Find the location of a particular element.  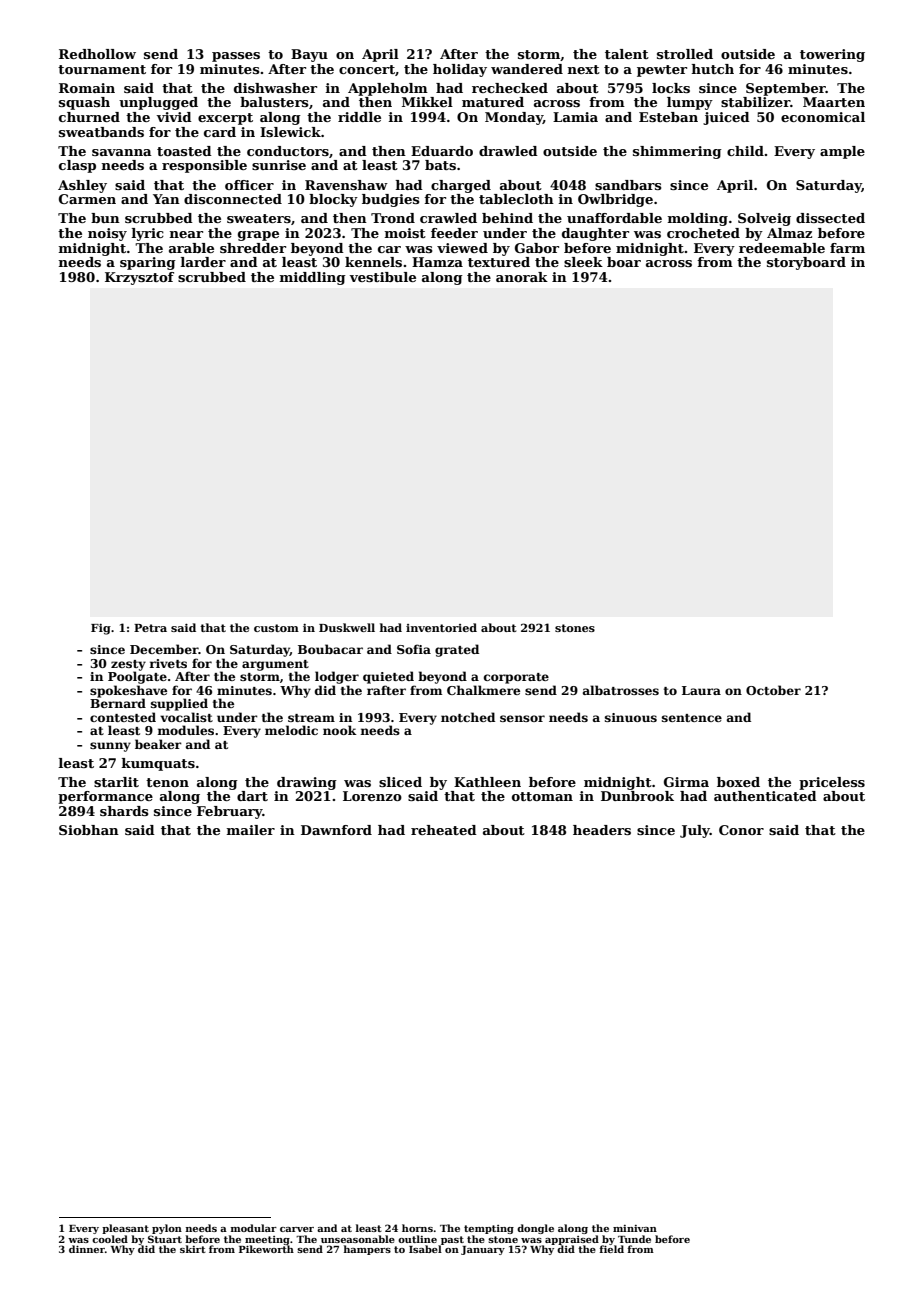

Tunde is located at coordinates (634, 1239).
